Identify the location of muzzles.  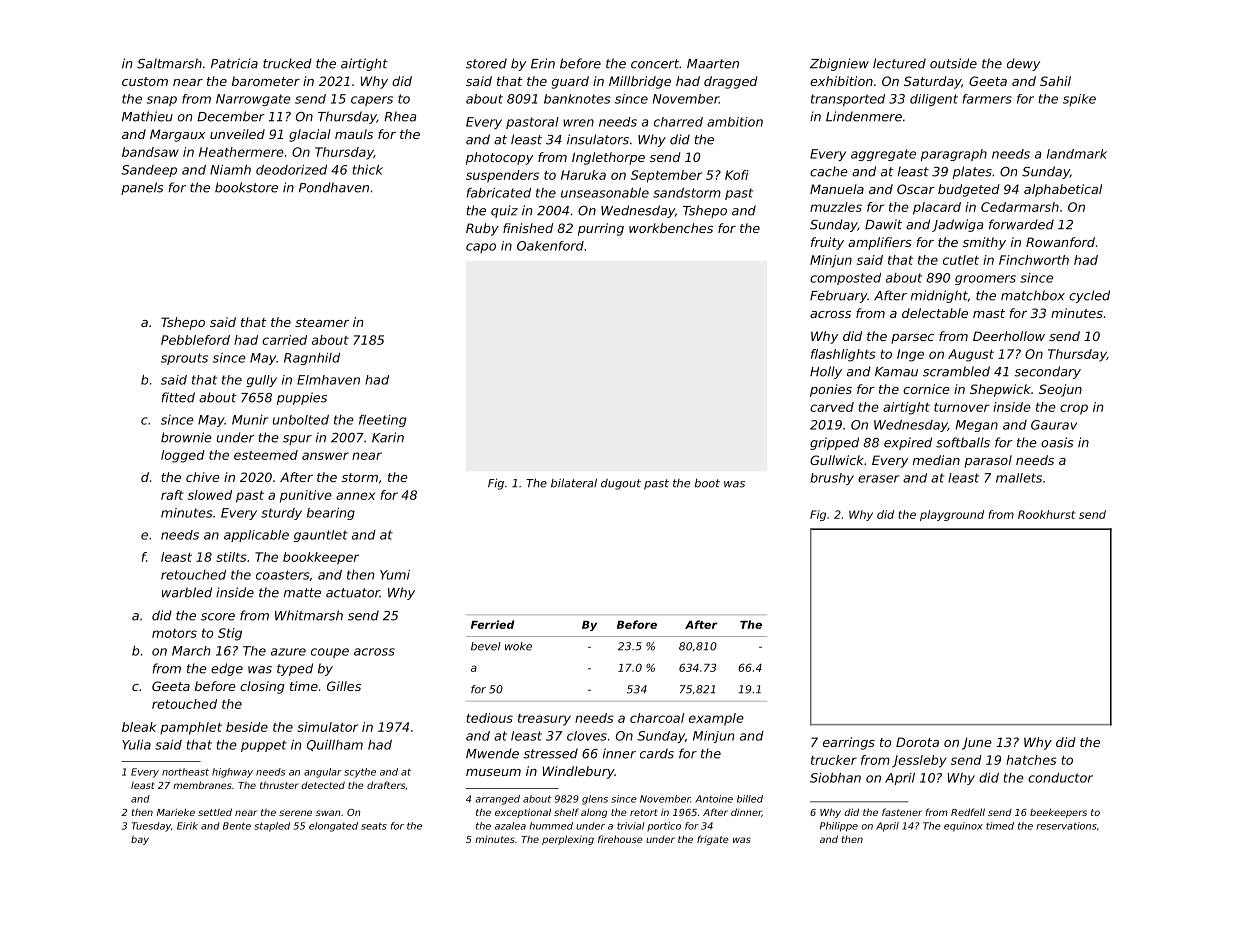
(836, 207).
